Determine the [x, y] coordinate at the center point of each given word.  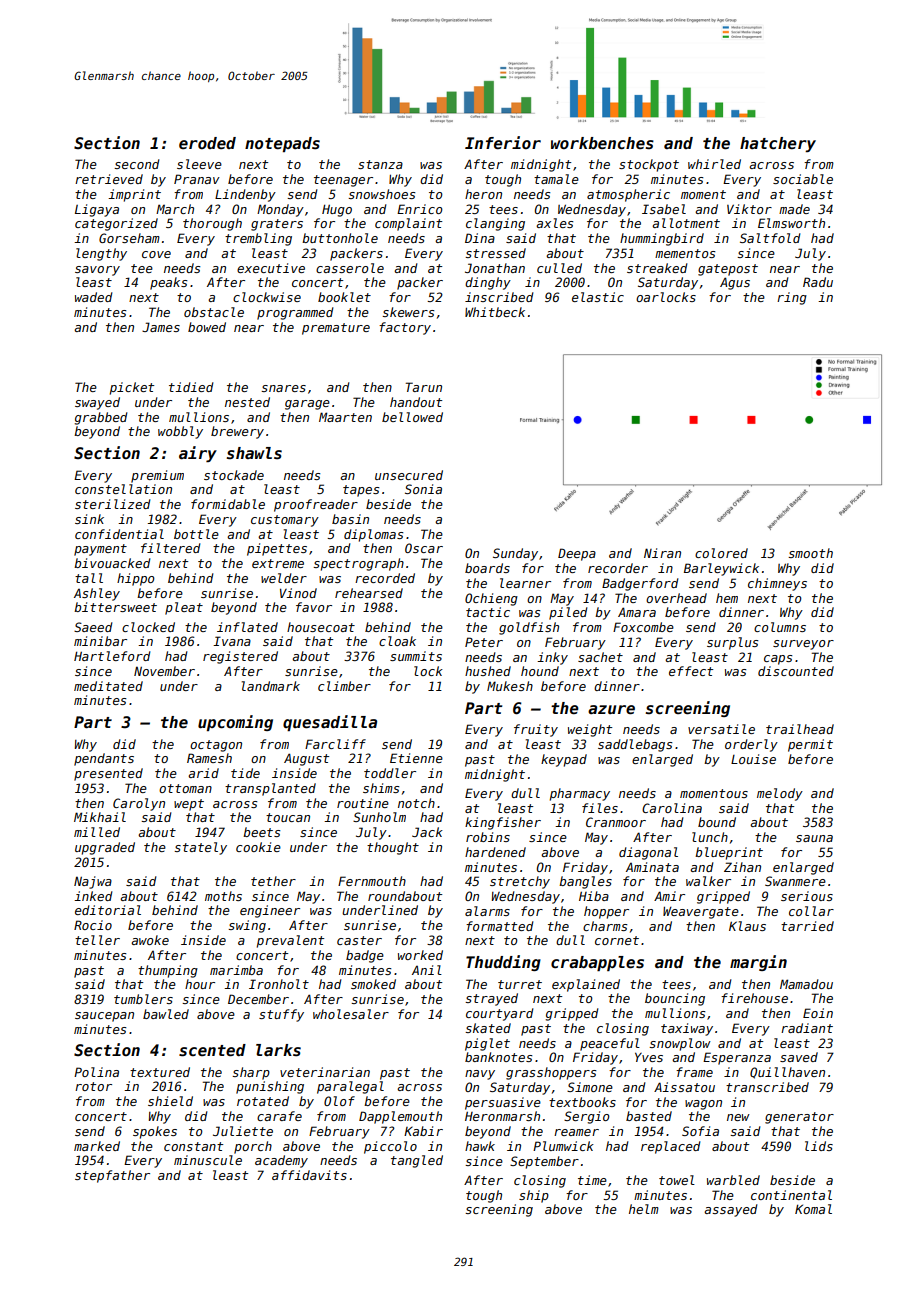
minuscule [208, 1160]
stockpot [649, 165]
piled [568, 613]
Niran [662, 553]
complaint [408, 224]
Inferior [503, 142]
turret [520, 984]
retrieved [109, 179]
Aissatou [684, 1087]
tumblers [143, 999]
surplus [732, 643]
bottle [196, 534]
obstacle [214, 312]
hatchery [778, 144]
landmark [271, 686]
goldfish [529, 628]
